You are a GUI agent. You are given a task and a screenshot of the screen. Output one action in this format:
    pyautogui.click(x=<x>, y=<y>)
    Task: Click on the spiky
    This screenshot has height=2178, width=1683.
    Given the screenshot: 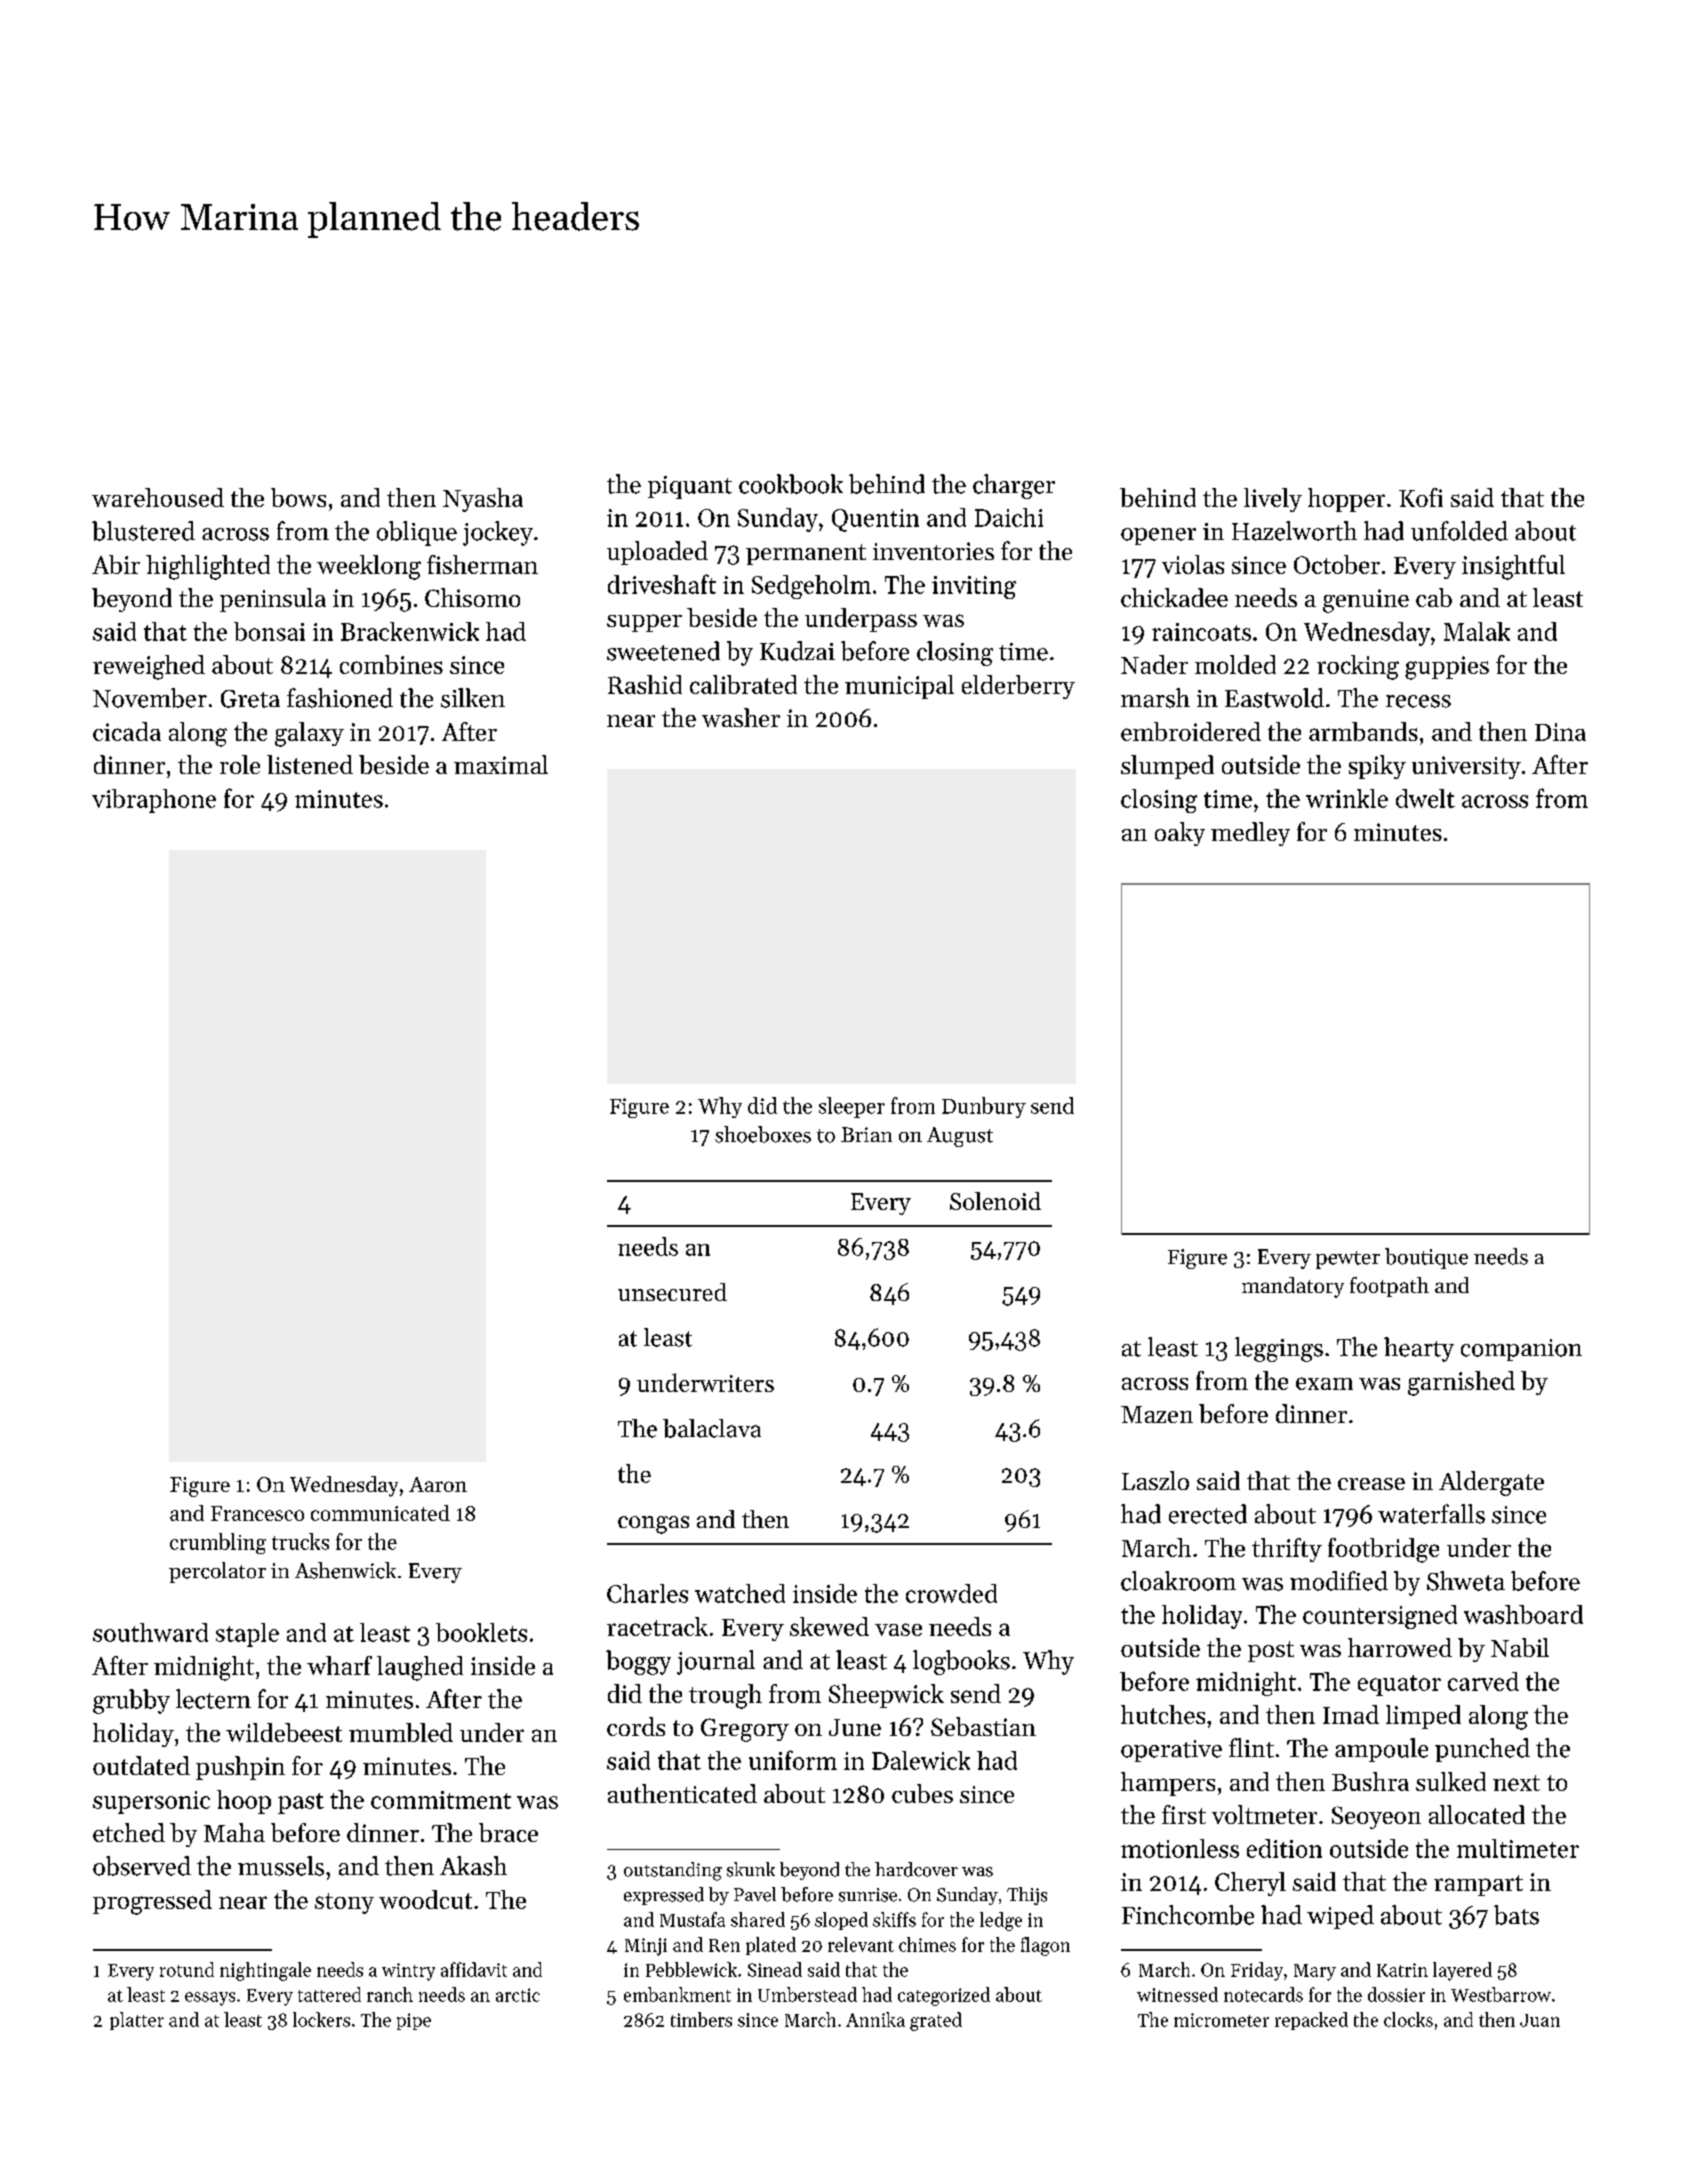 What is the action you would take?
    pyautogui.click(x=1377, y=767)
